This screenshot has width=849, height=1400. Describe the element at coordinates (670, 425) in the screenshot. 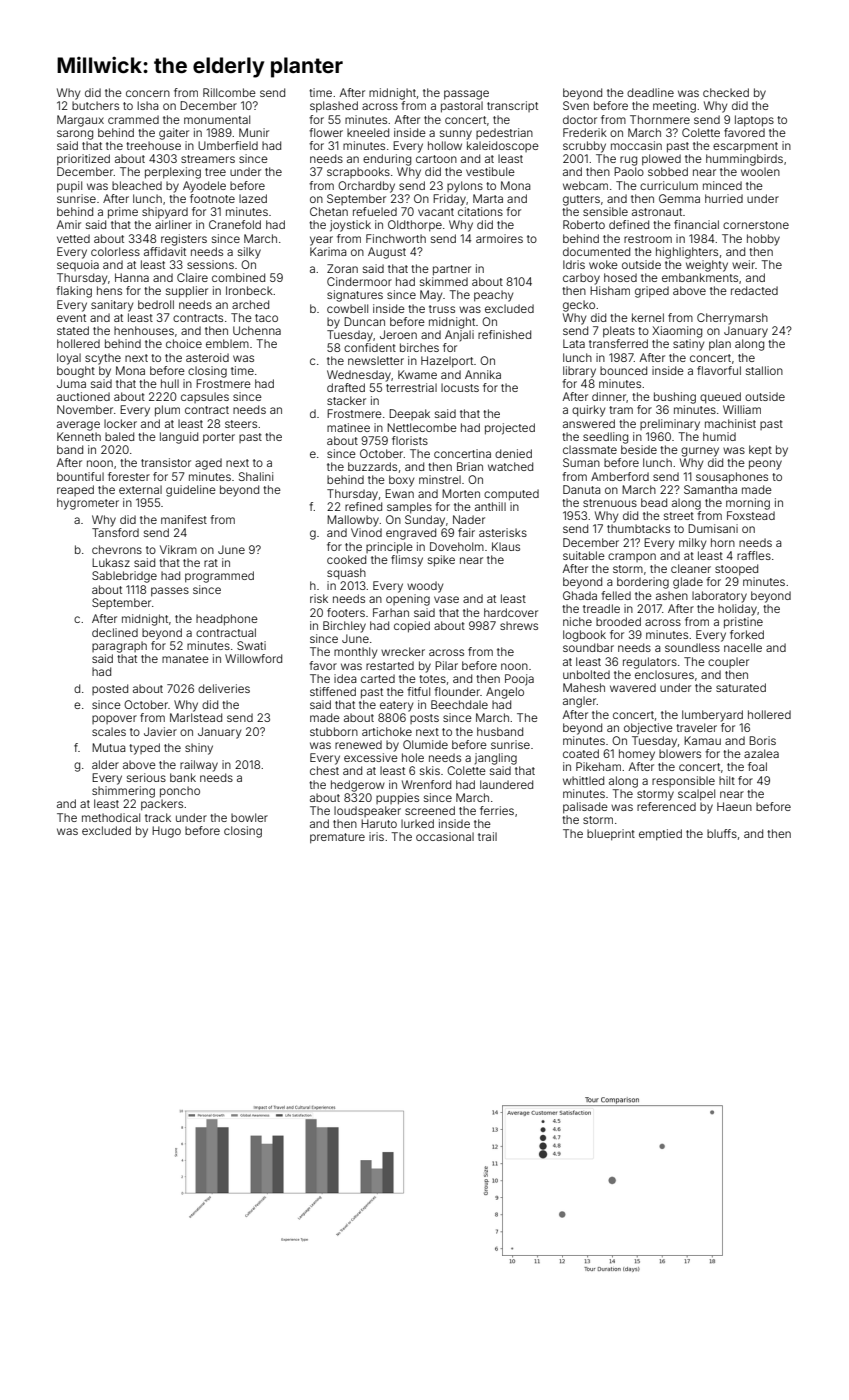

I see `preliminary` at that location.
